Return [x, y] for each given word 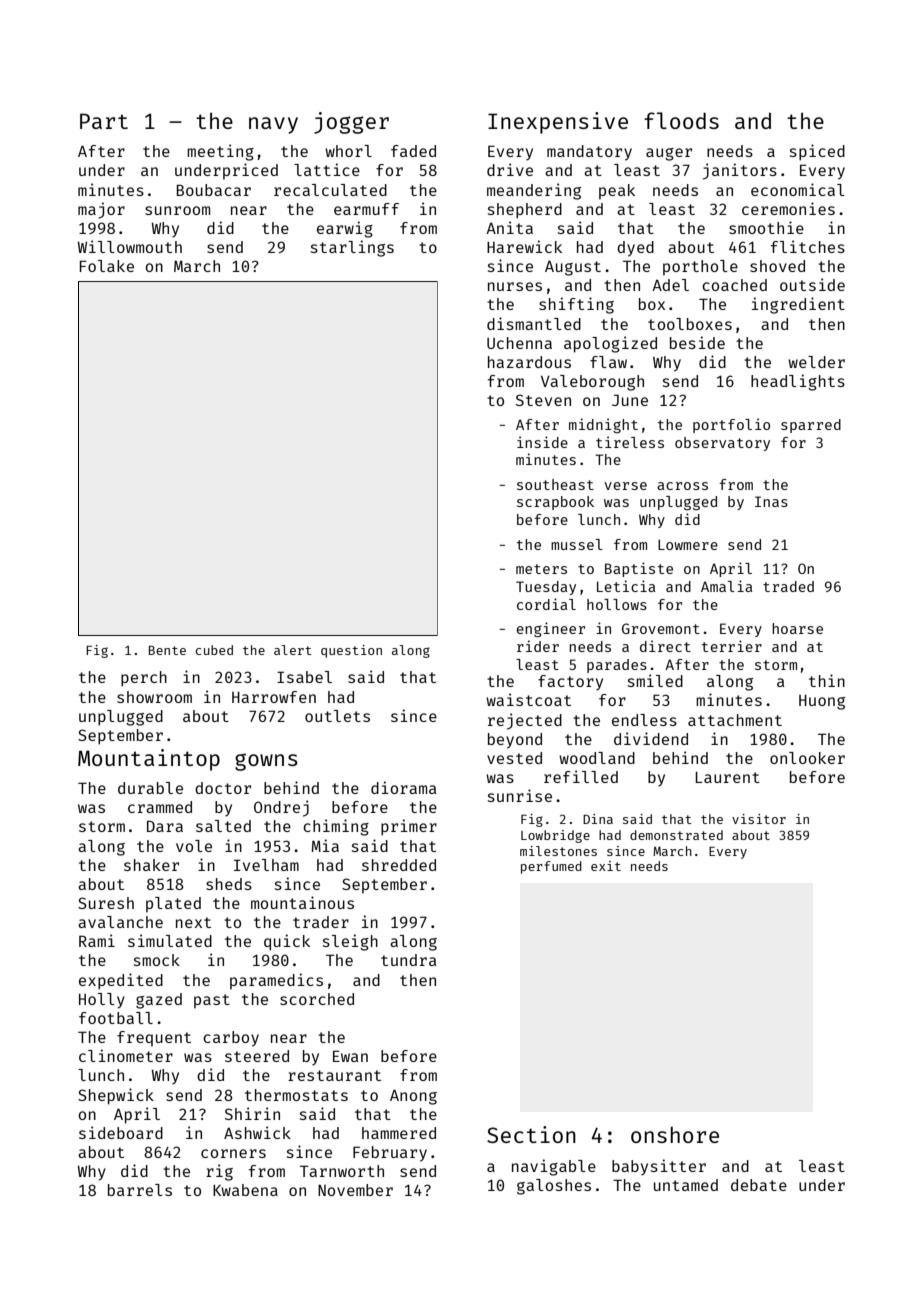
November [355, 1190]
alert [293, 650]
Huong [822, 702]
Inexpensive [558, 123]
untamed [686, 1185]
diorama [404, 787]
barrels [140, 1190]
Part [104, 121]
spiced [817, 152]
